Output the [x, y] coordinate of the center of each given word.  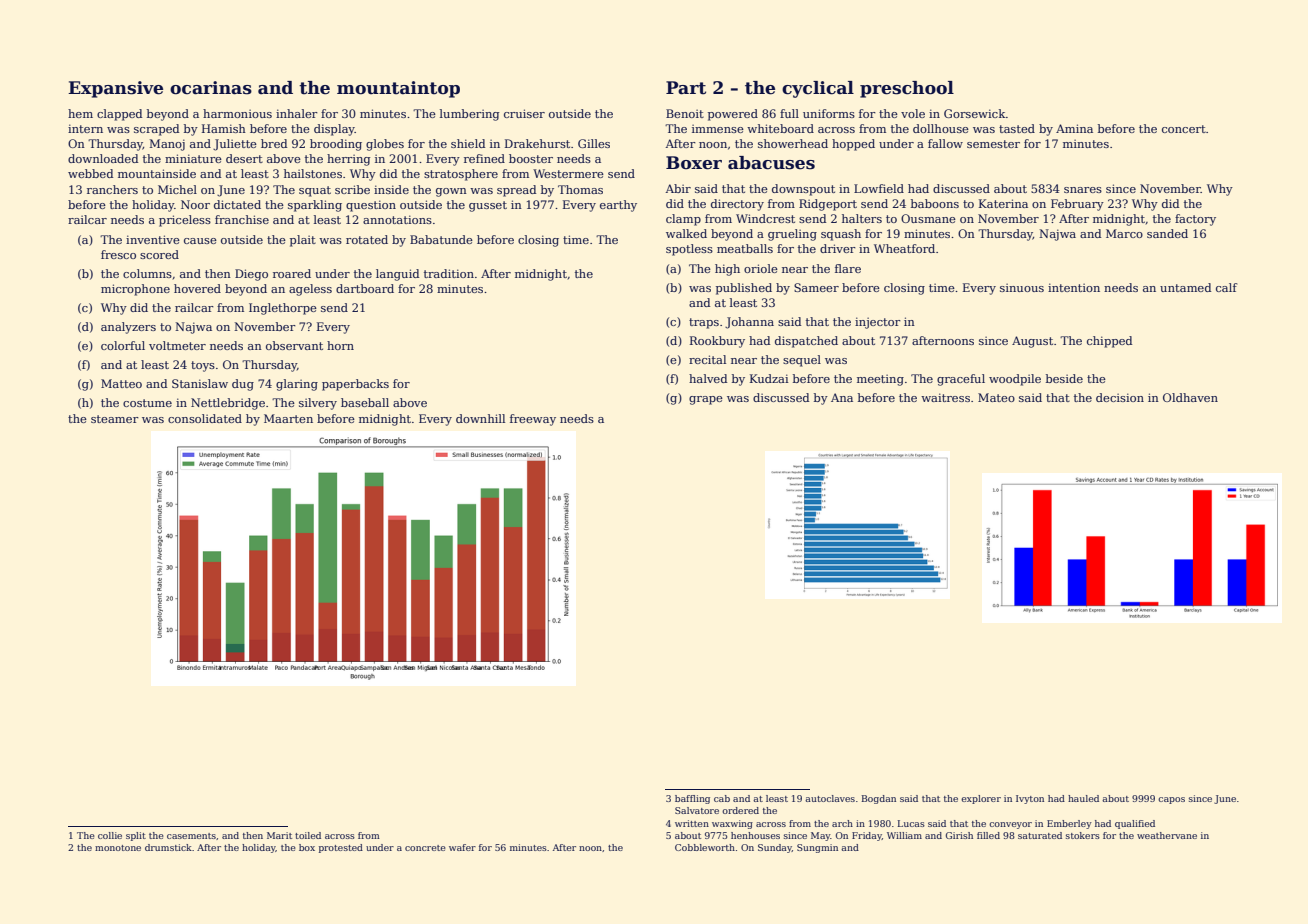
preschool [907, 89]
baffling [692, 799]
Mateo [996, 397]
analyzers [128, 328]
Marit [279, 835]
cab [722, 798]
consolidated [205, 418]
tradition [449, 273]
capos [1171, 800]
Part [686, 88]
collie [110, 835]
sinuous [1022, 288]
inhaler [297, 113]
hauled [1083, 798]
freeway [533, 420]
